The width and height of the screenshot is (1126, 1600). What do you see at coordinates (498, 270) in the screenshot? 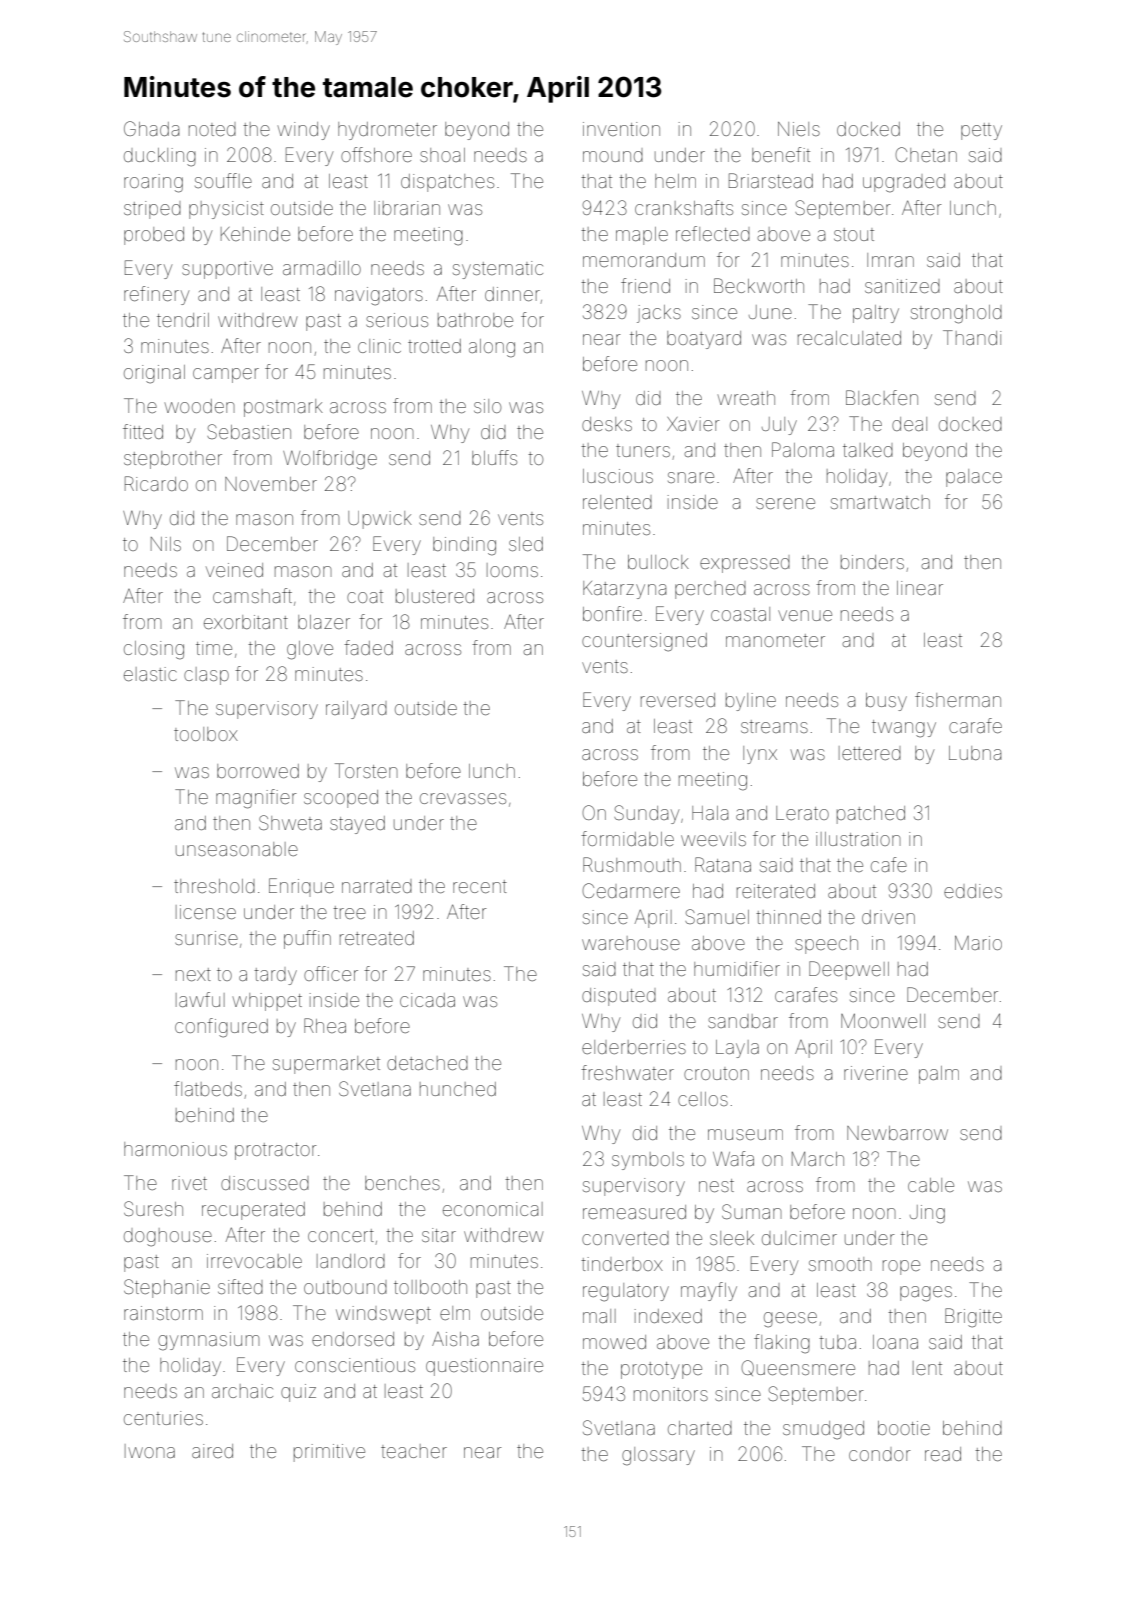
I see `systematic` at bounding box center [498, 270].
